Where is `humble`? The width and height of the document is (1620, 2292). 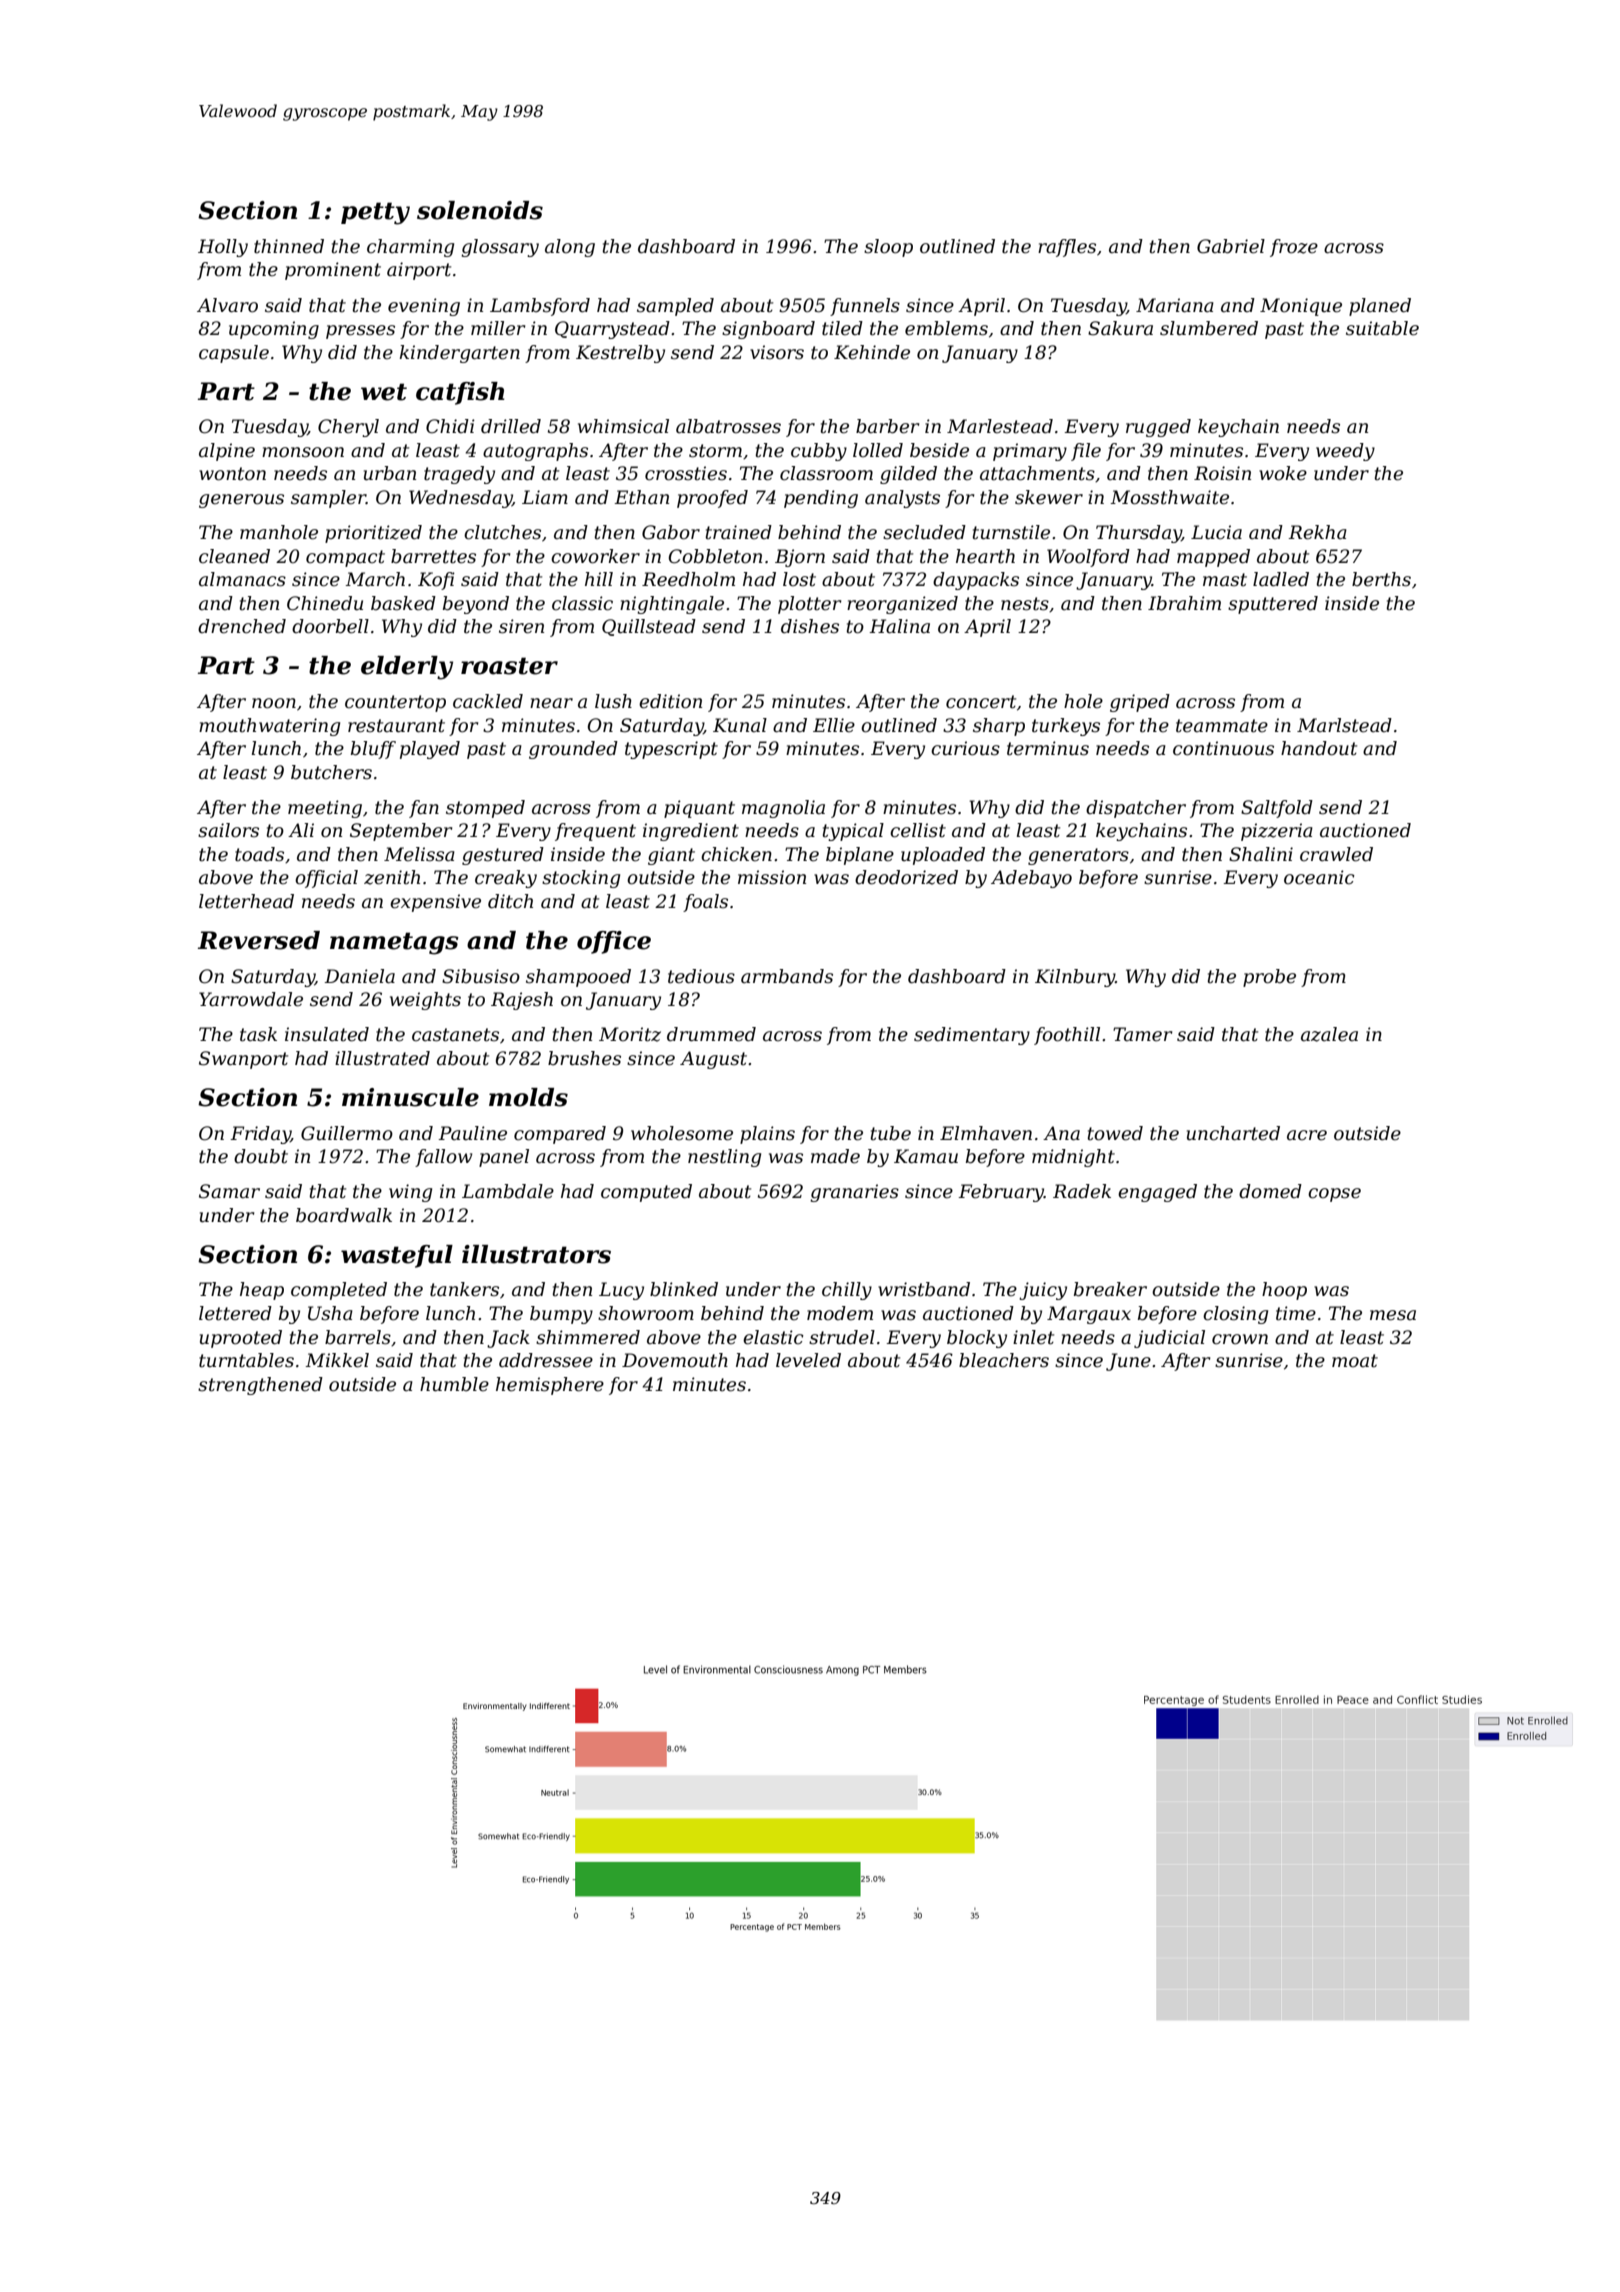
humble is located at coordinates (454, 1384).
